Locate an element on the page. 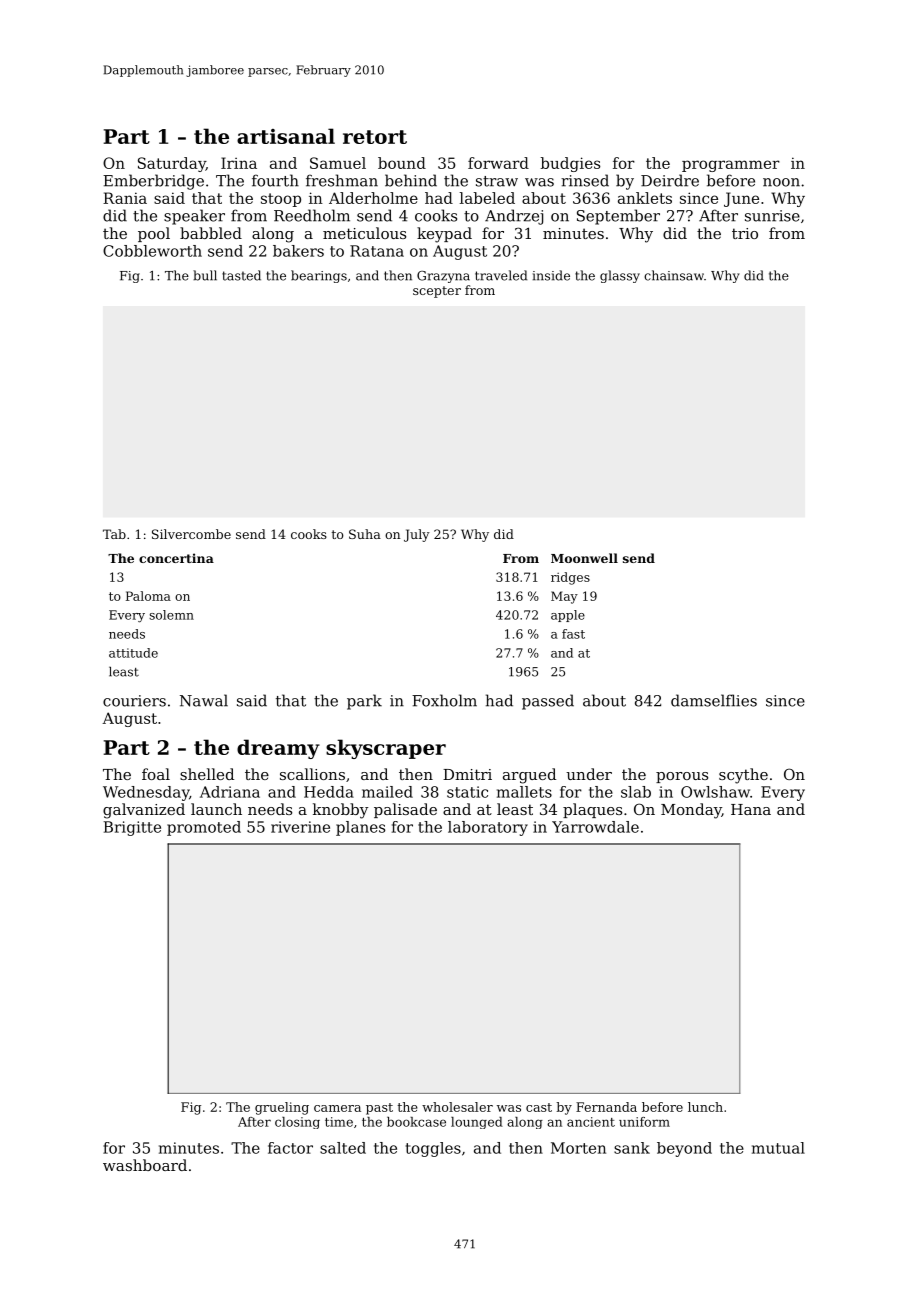 This image has height=1316, width=908. porous is located at coordinates (682, 777).
